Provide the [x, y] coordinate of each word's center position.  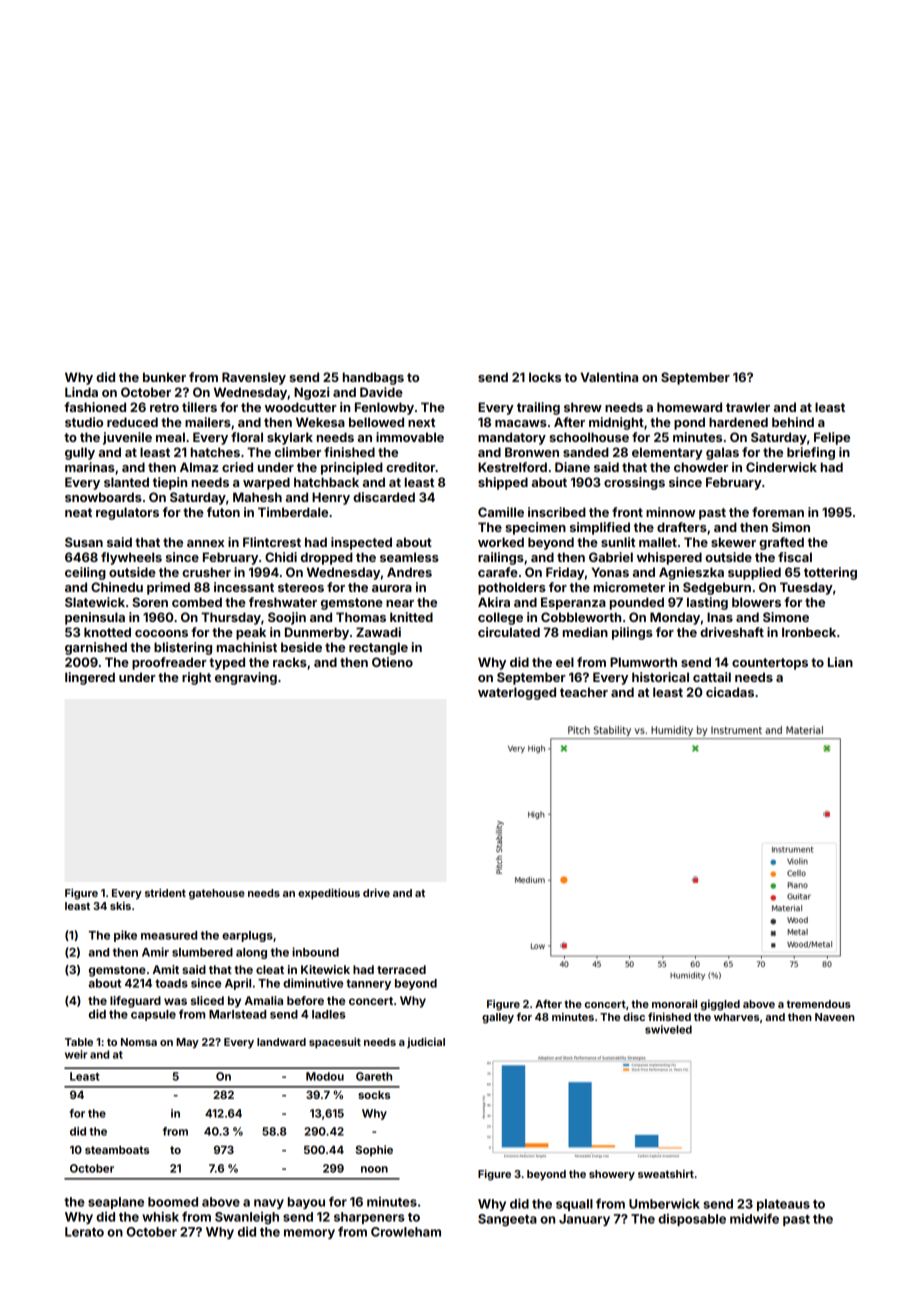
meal [170, 437]
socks [374, 1095]
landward [281, 1042]
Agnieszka [691, 573]
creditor [410, 467]
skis [120, 906]
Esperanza [573, 603]
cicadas [730, 692]
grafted [781, 543]
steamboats [117, 1150]
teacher [584, 692]
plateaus [783, 1205]
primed [168, 588]
